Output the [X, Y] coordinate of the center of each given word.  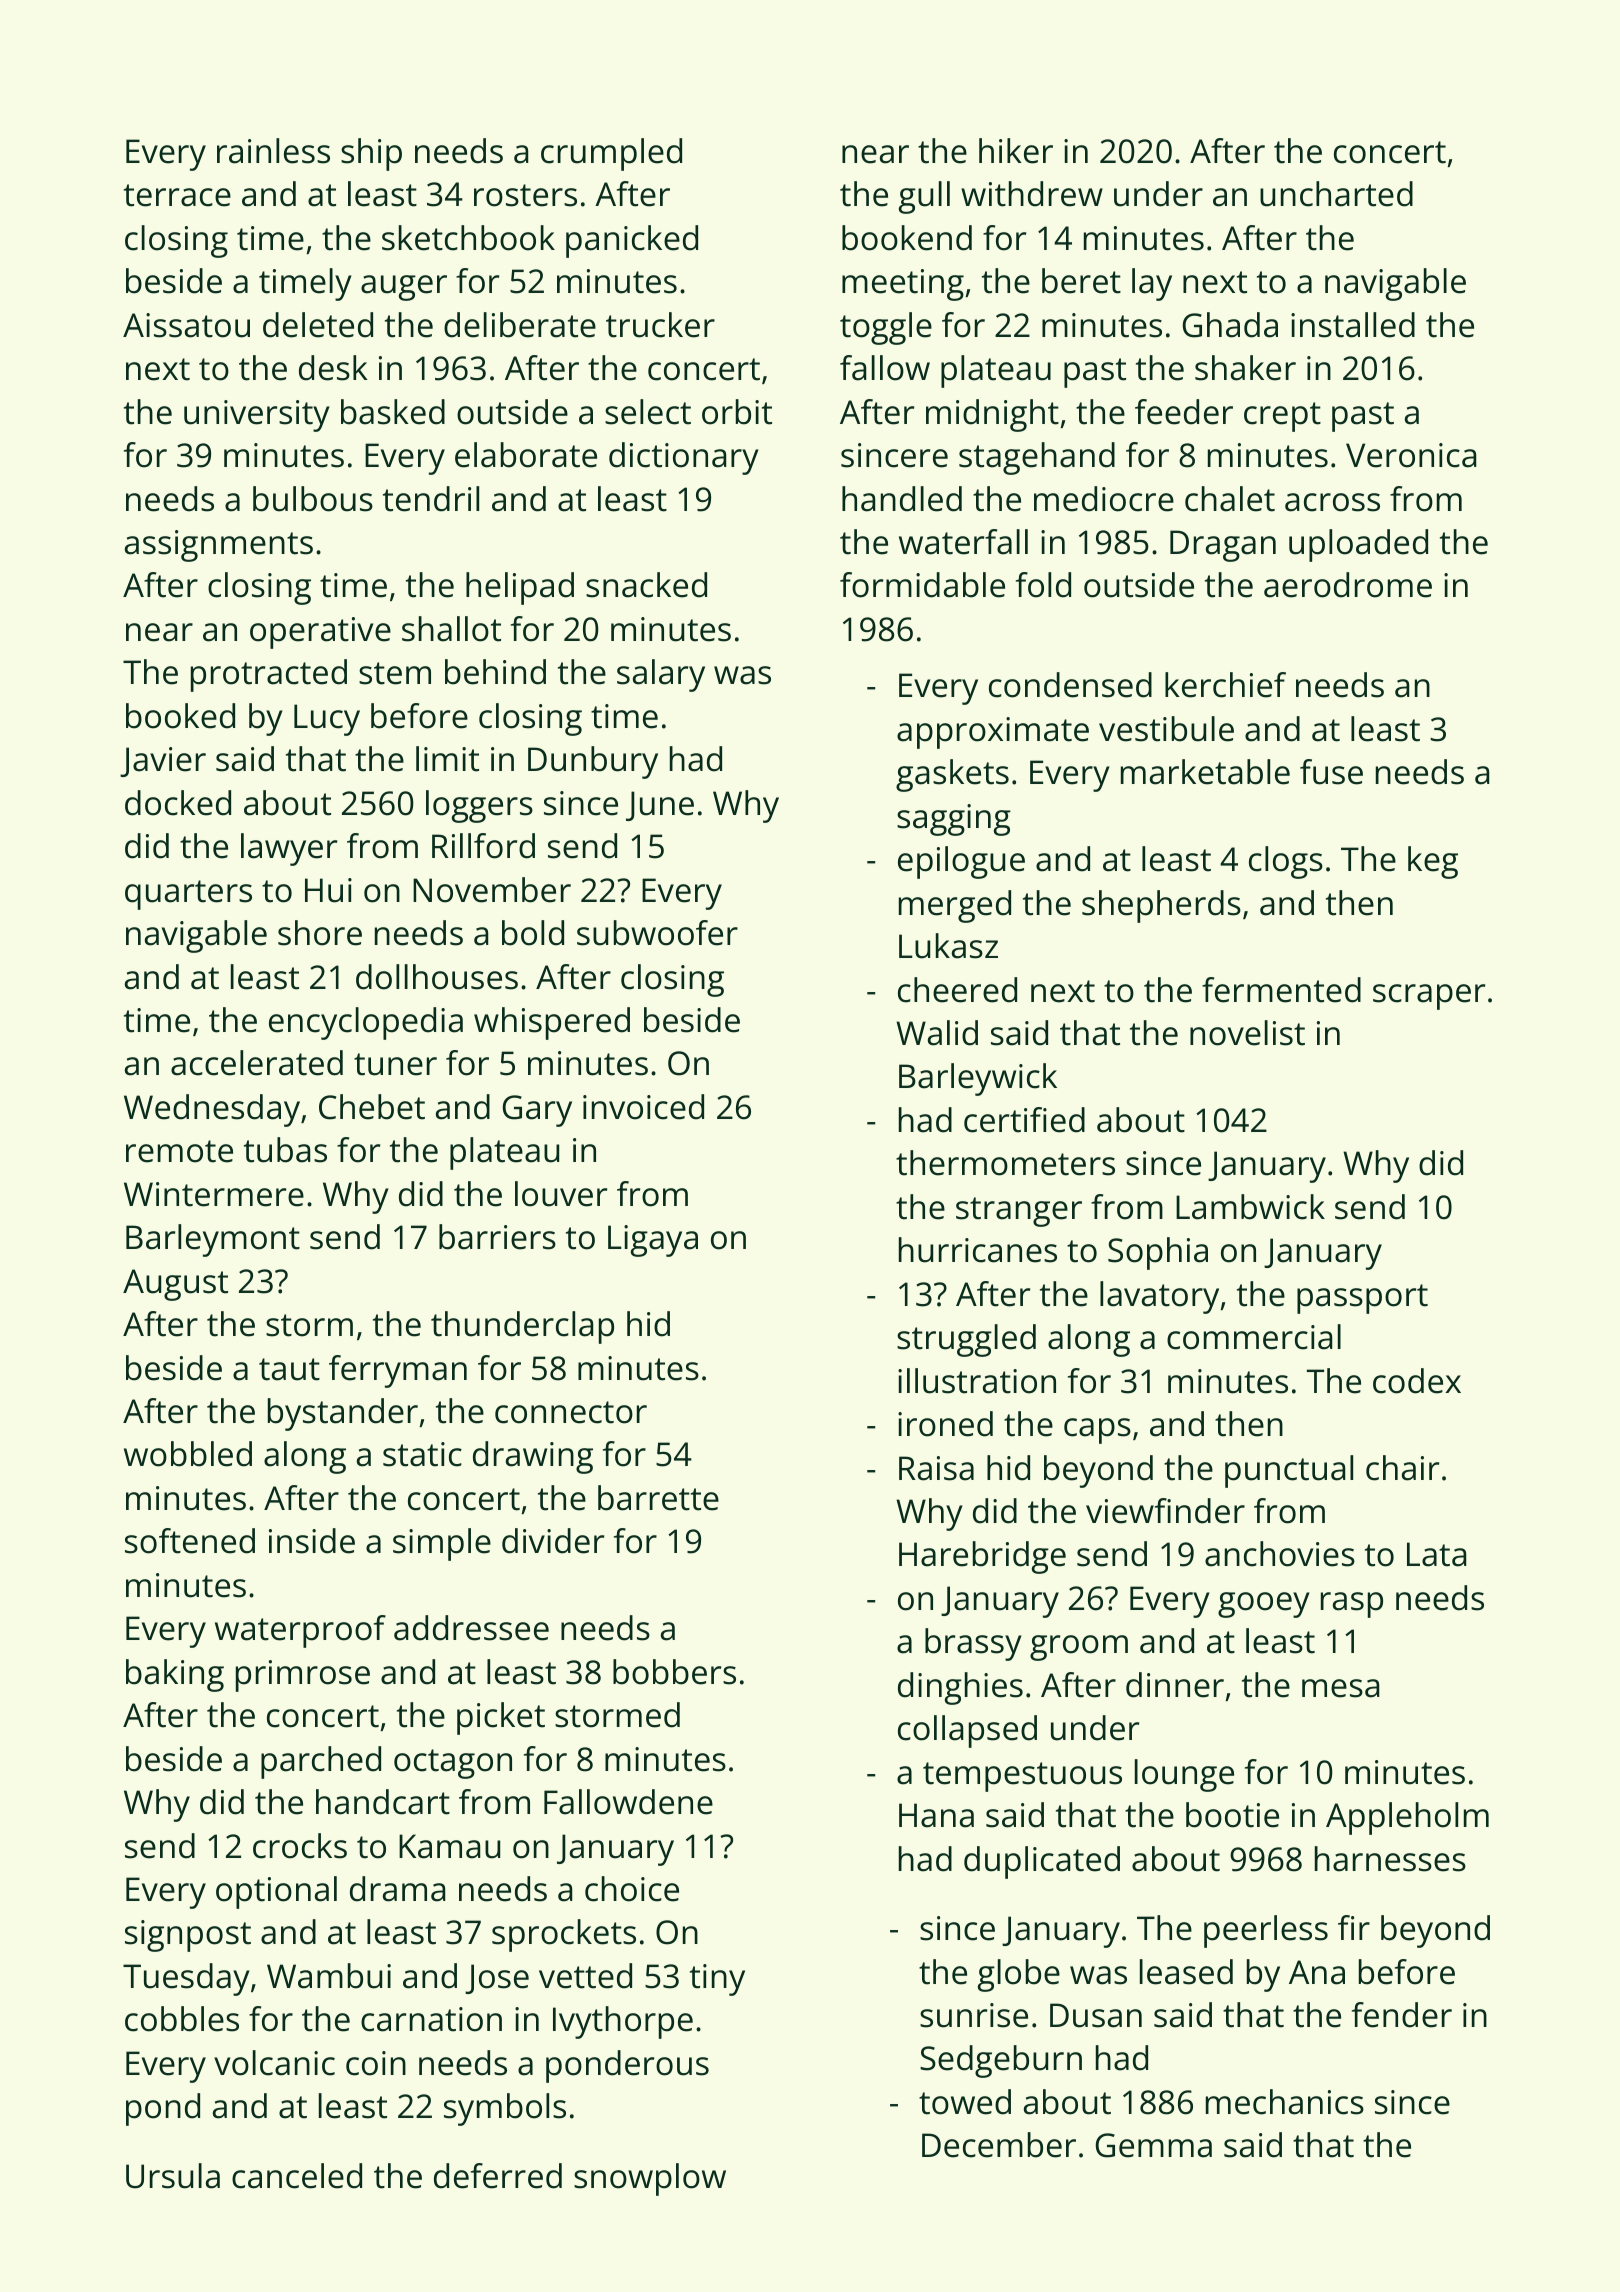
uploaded [1358, 545]
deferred [498, 2176]
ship [371, 154]
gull [924, 197]
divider [553, 1541]
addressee [471, 1628]
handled [902, 499]
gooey [1263, 1605]
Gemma [1154, 2145]
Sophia [1158, 1253]
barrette [658, 1498]
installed [1353, 325]
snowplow [650, 2179]
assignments [219, 546]
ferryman [398, 1371]
